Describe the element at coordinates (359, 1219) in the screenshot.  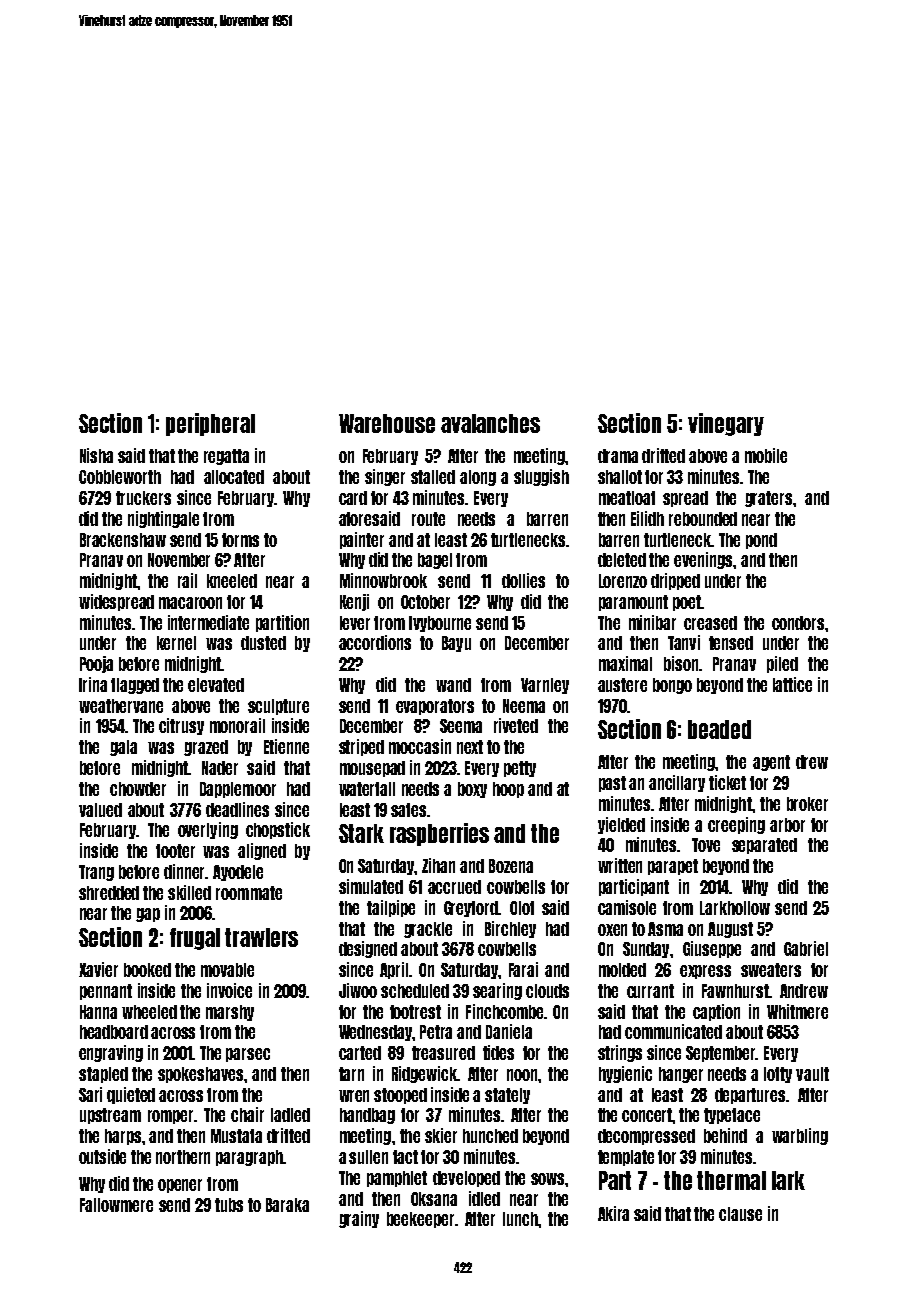
I see `grainy` at that location.
